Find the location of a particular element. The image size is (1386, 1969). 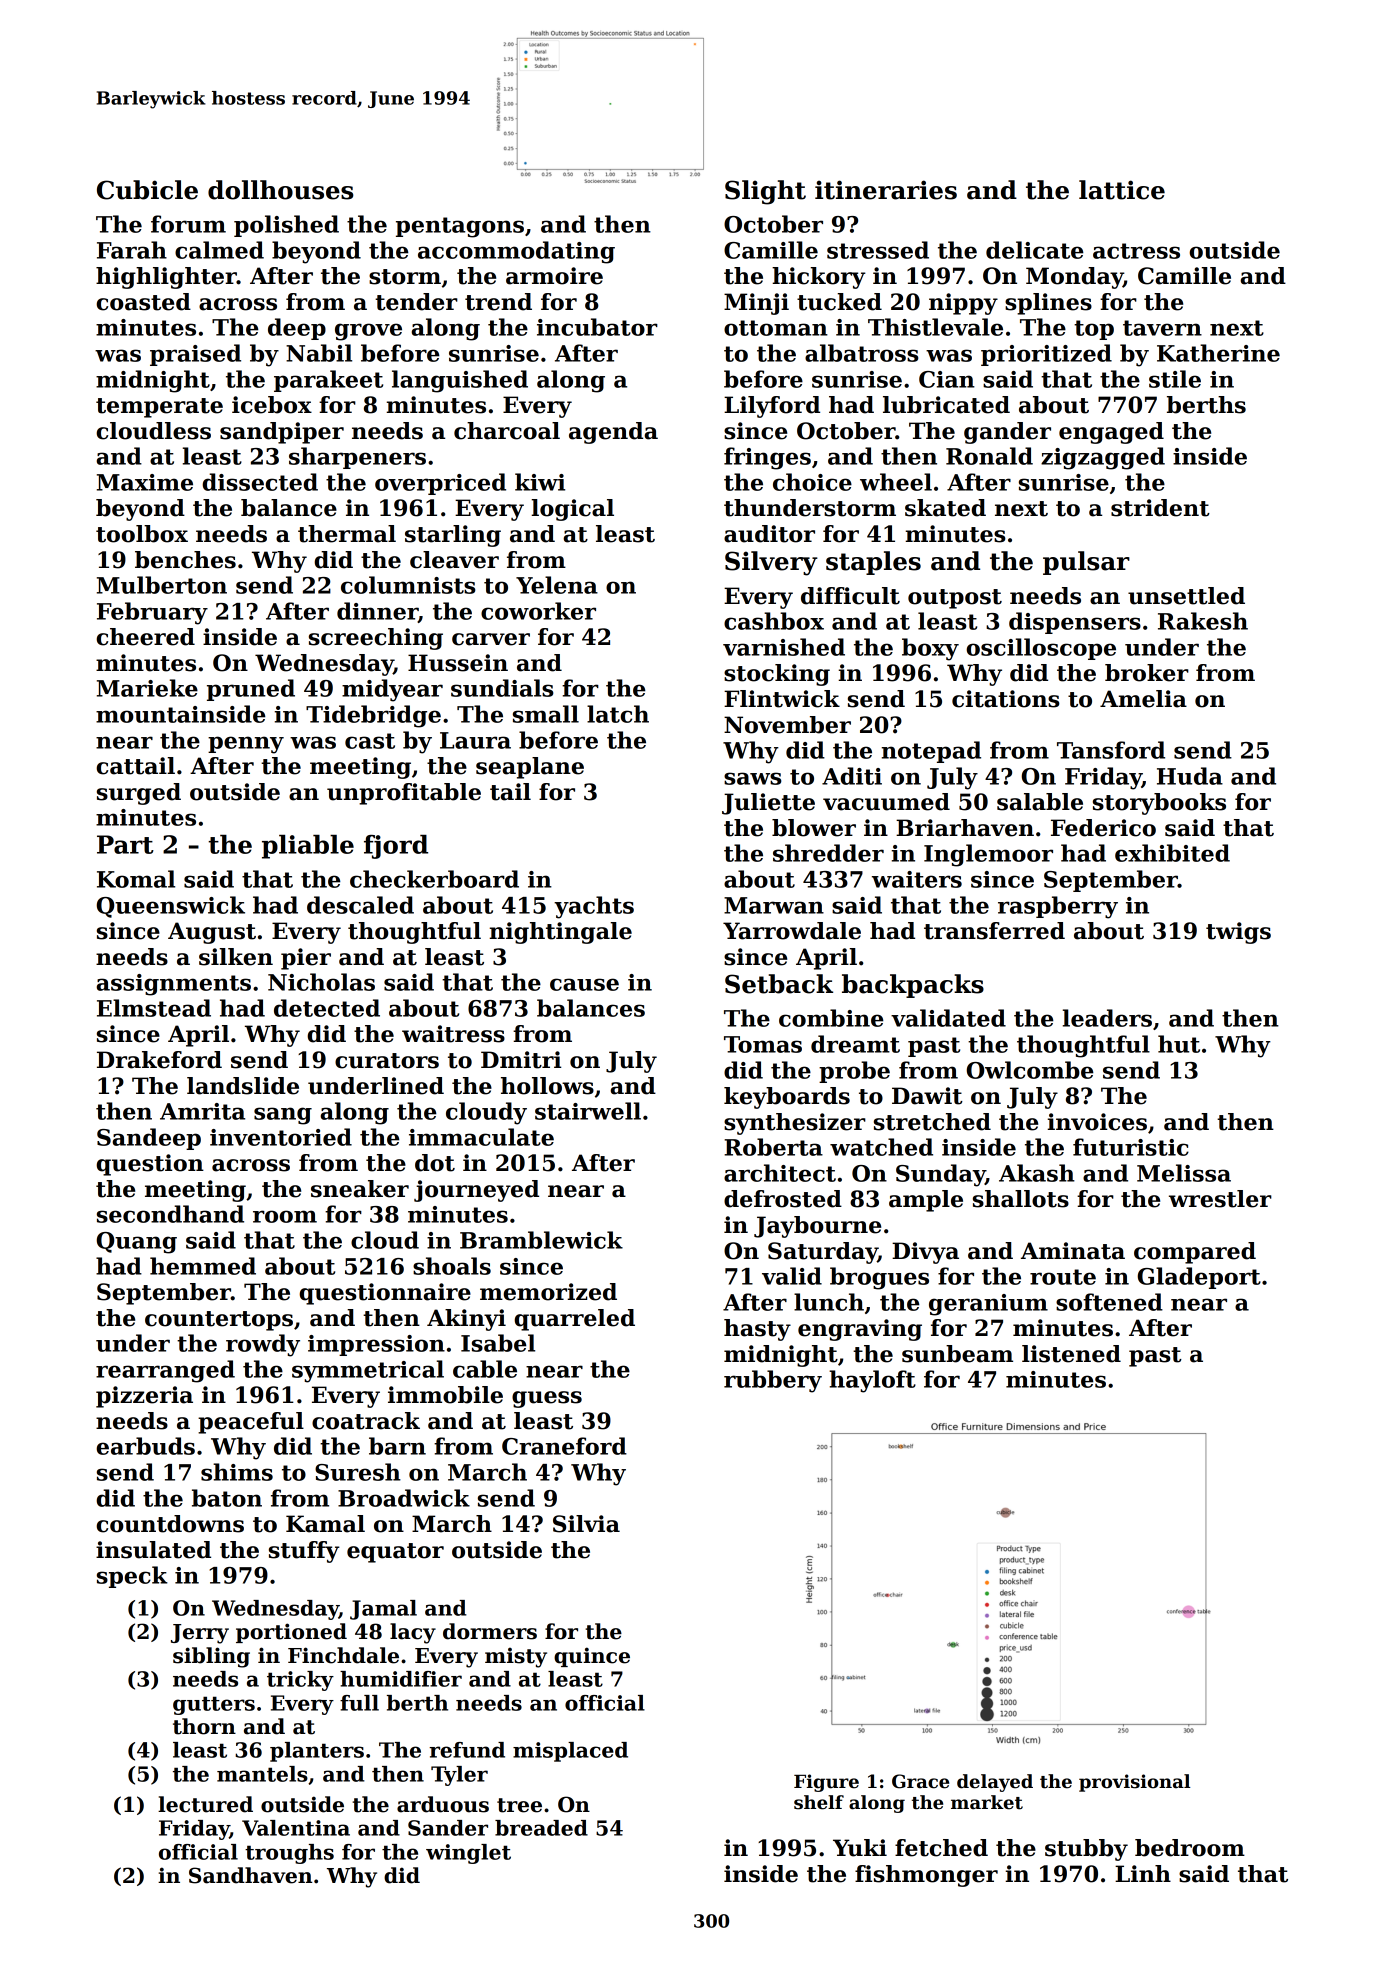

praised is located at coordinates (195, 355).
